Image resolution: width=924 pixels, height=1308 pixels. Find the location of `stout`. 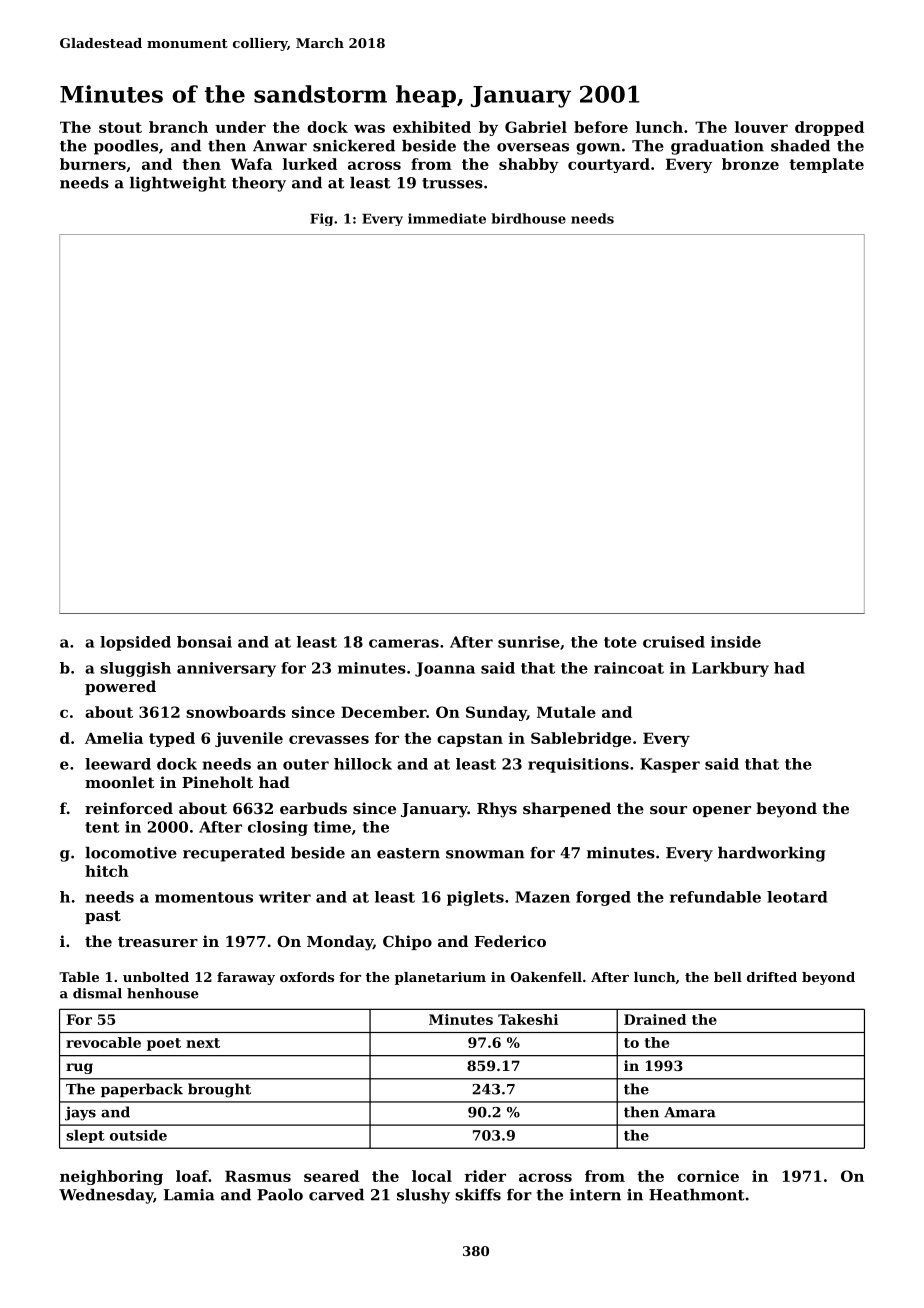

stout is located at coordinates (120, 127).
